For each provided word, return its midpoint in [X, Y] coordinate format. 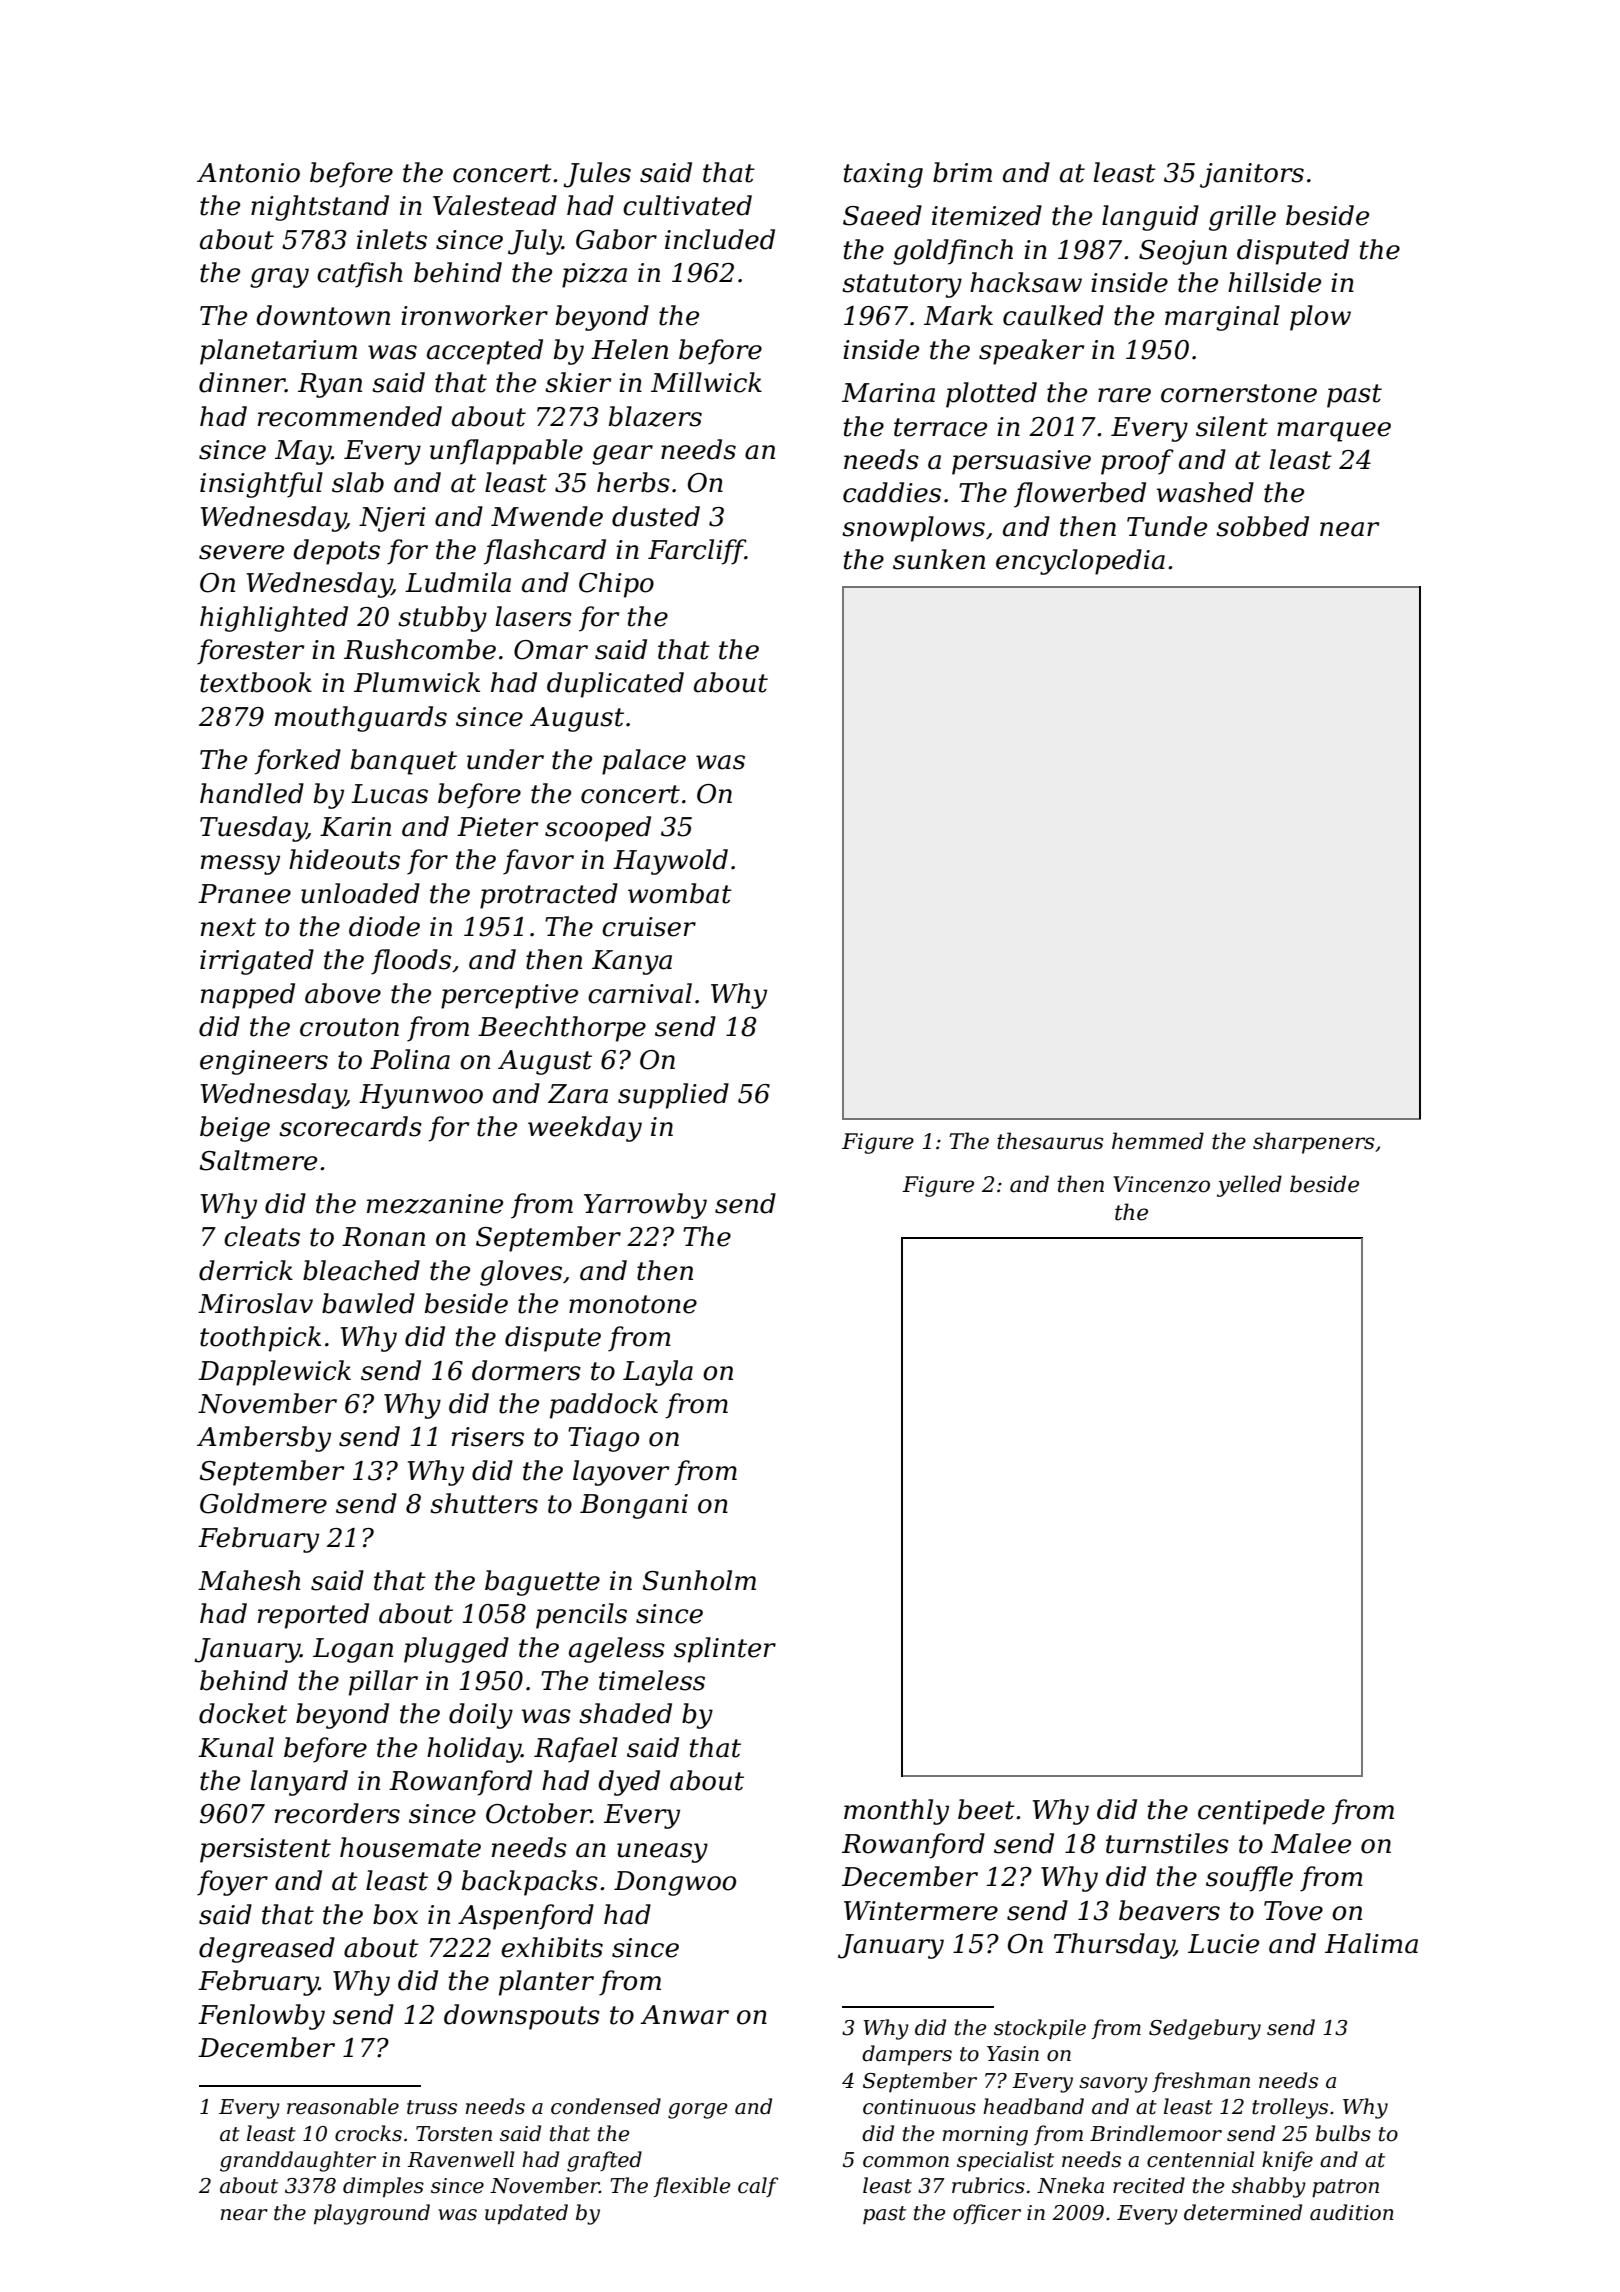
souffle [1249, 1879]
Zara [578, 1094]
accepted [485, 352]
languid [1150, 218]
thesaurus [1050, 1141]
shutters [484, 1503]
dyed [629, 1783]
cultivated [687, 205]
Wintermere [921, 1911]
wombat [680, 893]
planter [546, 1983]
